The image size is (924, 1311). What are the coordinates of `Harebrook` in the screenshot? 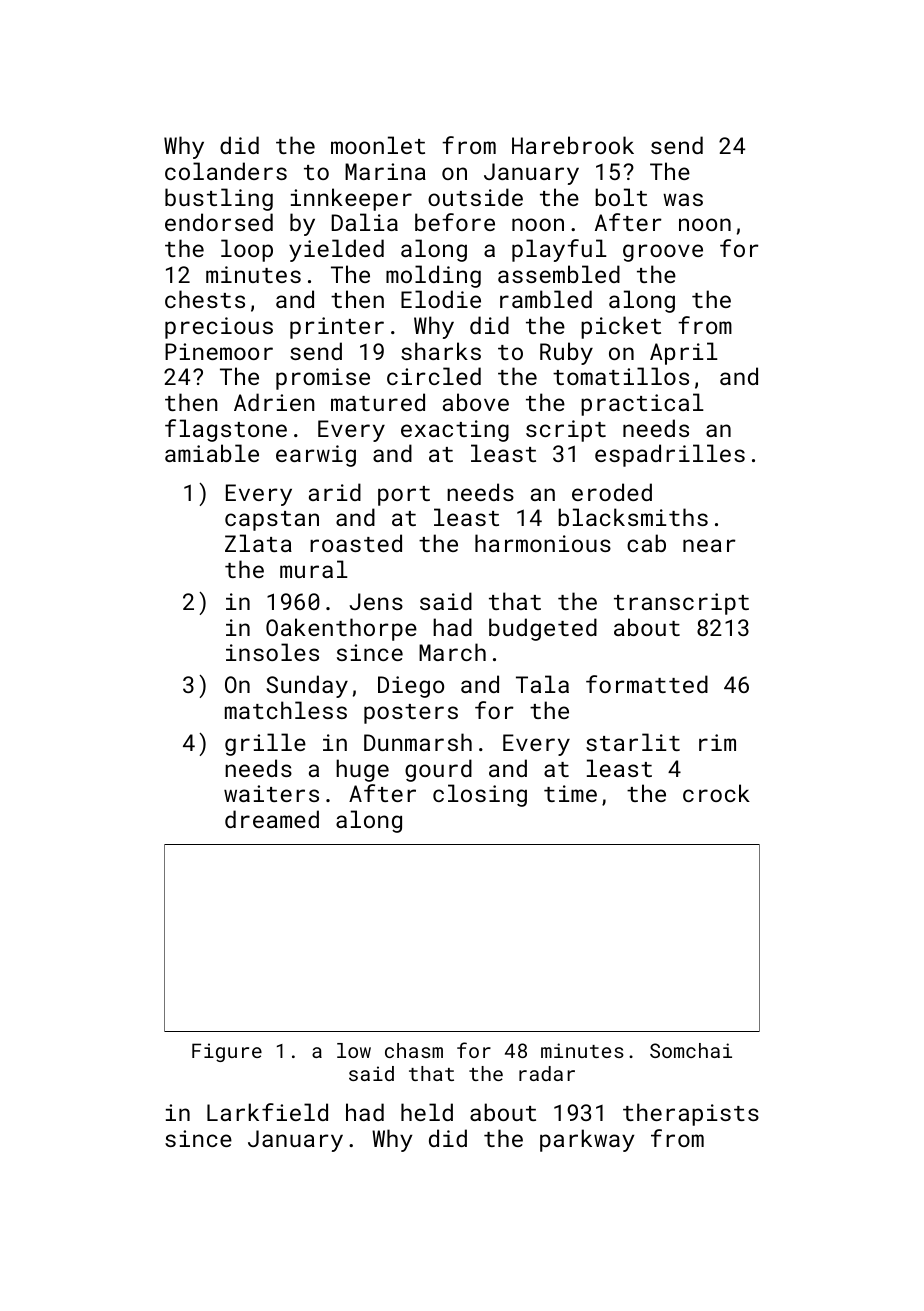 It's located at (573, 145).
